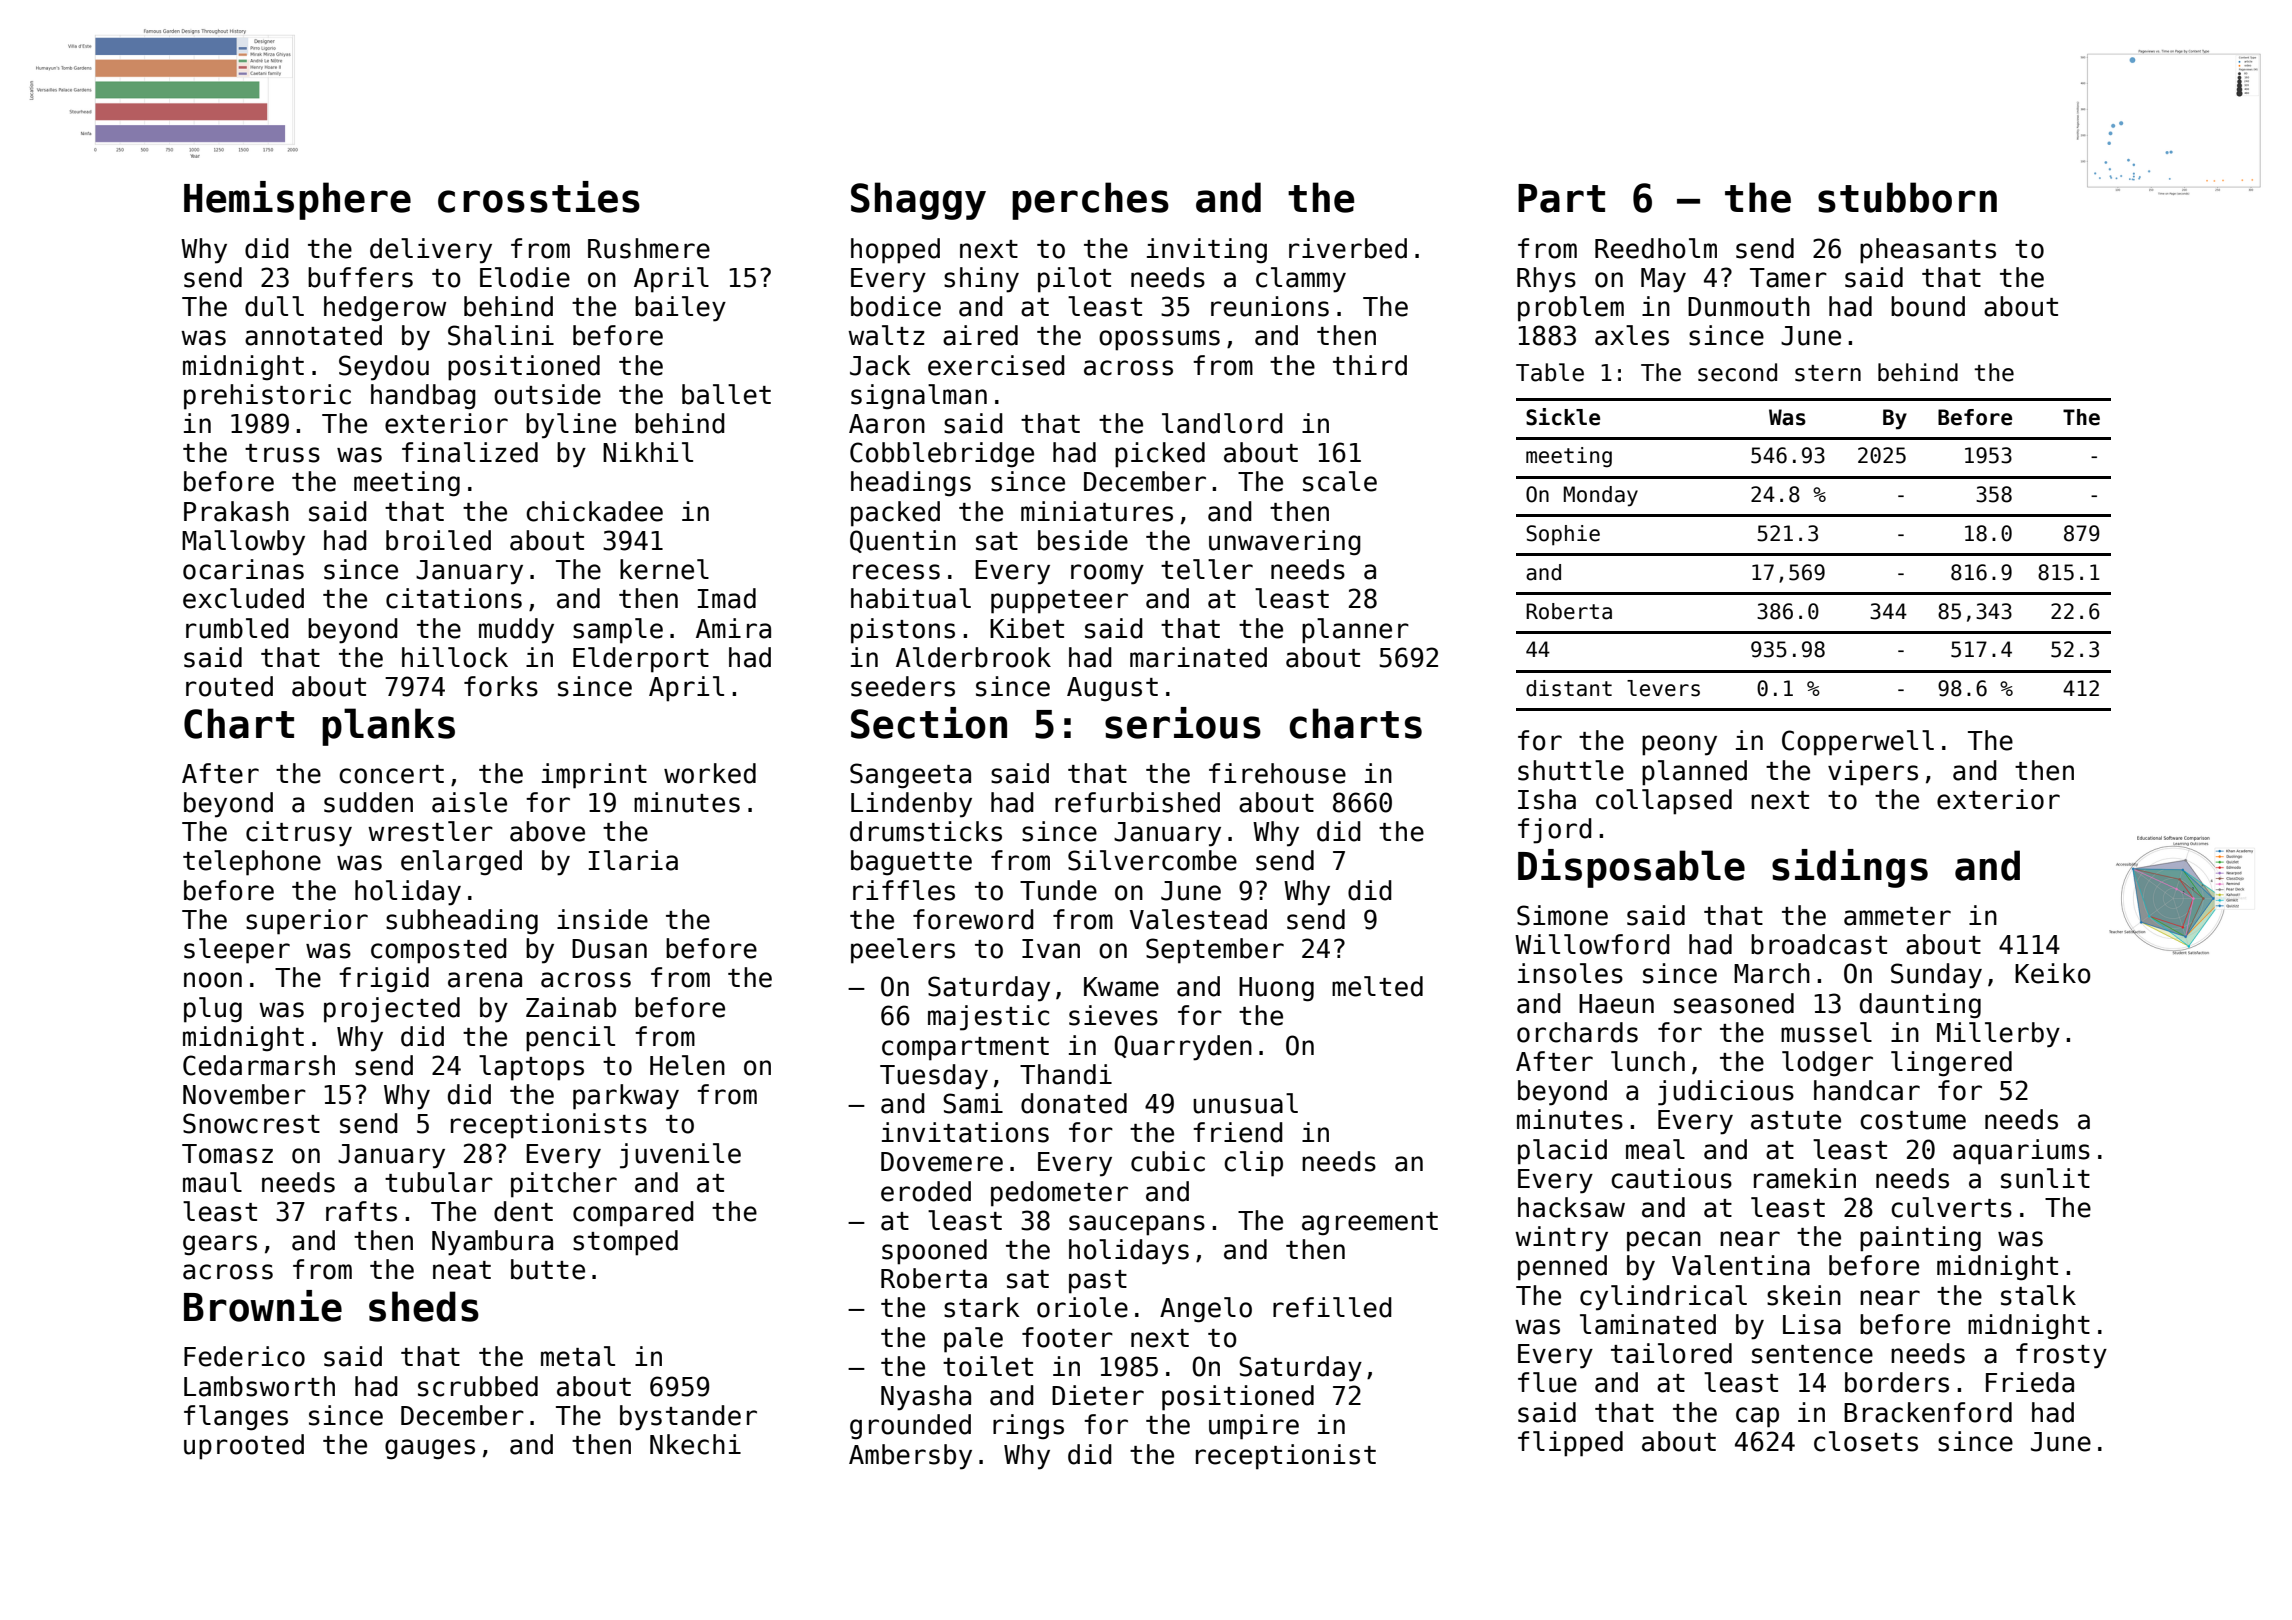  I want to click on gears, so click(220, 1245).
